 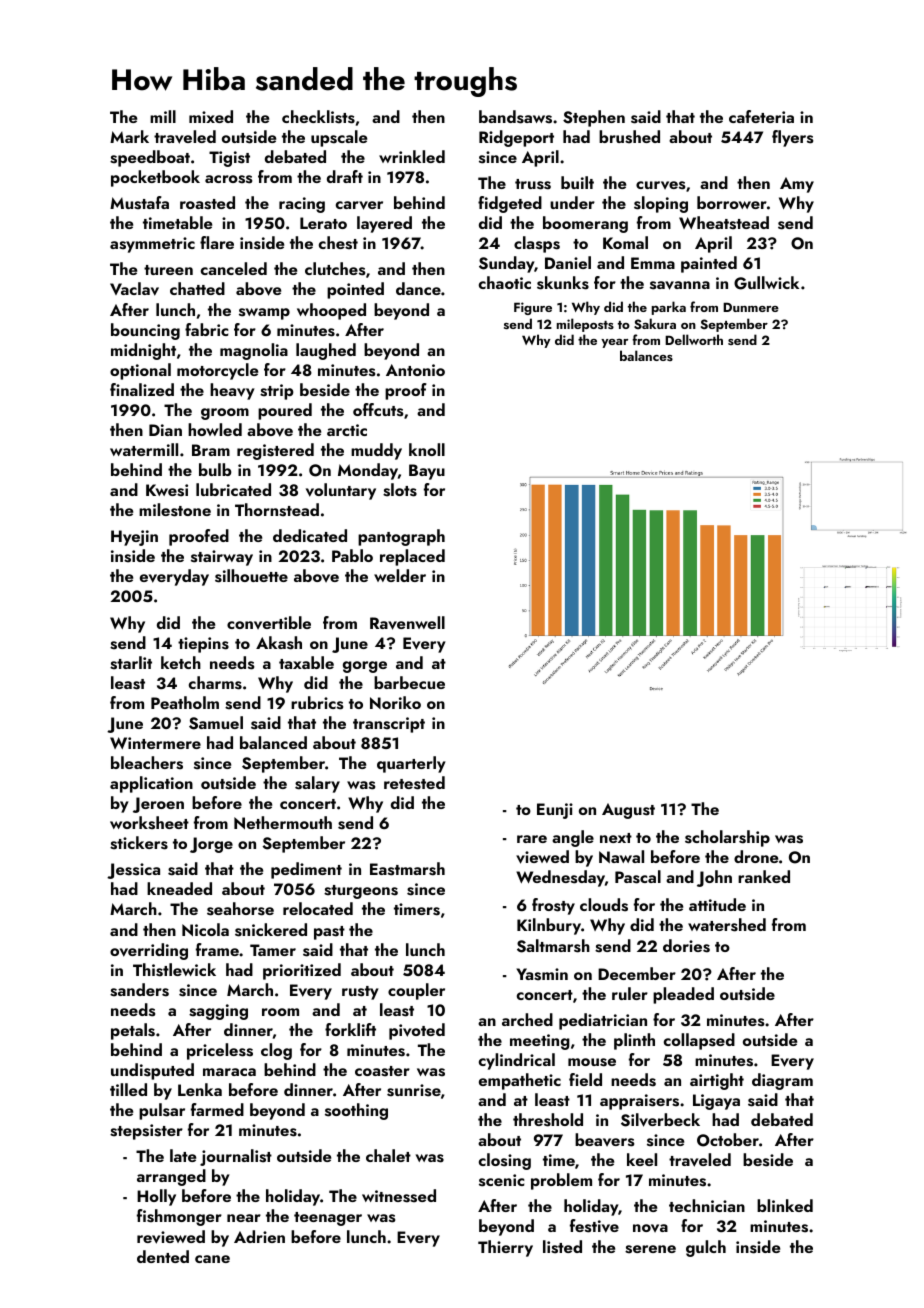 I want to click on scholarship, so click(x=727, y=838).
